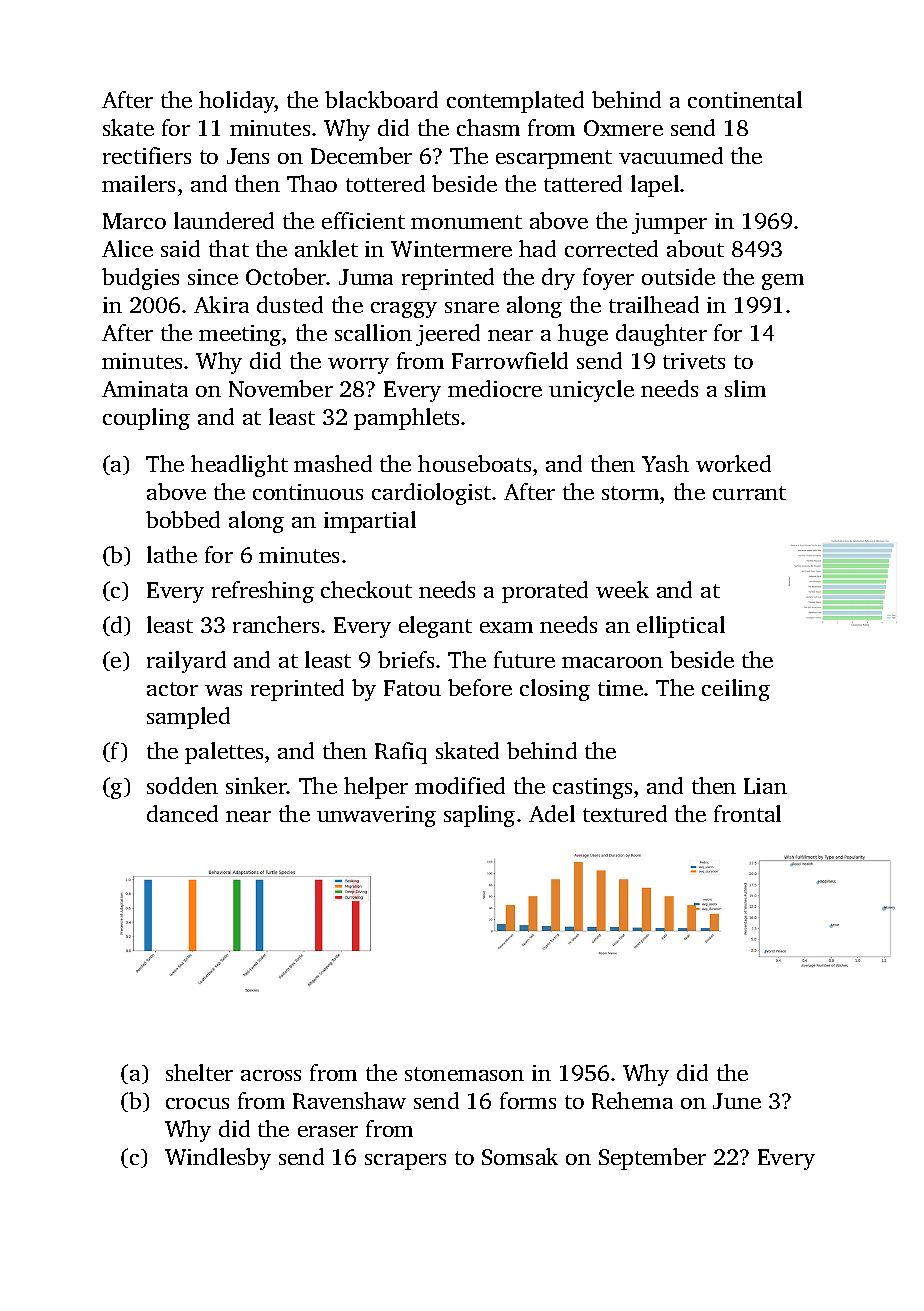 The image size is (924, 1311). What do you see at coordinates (448, 335) in the document?
I see `jeered` at bounding box center [448, 335].
